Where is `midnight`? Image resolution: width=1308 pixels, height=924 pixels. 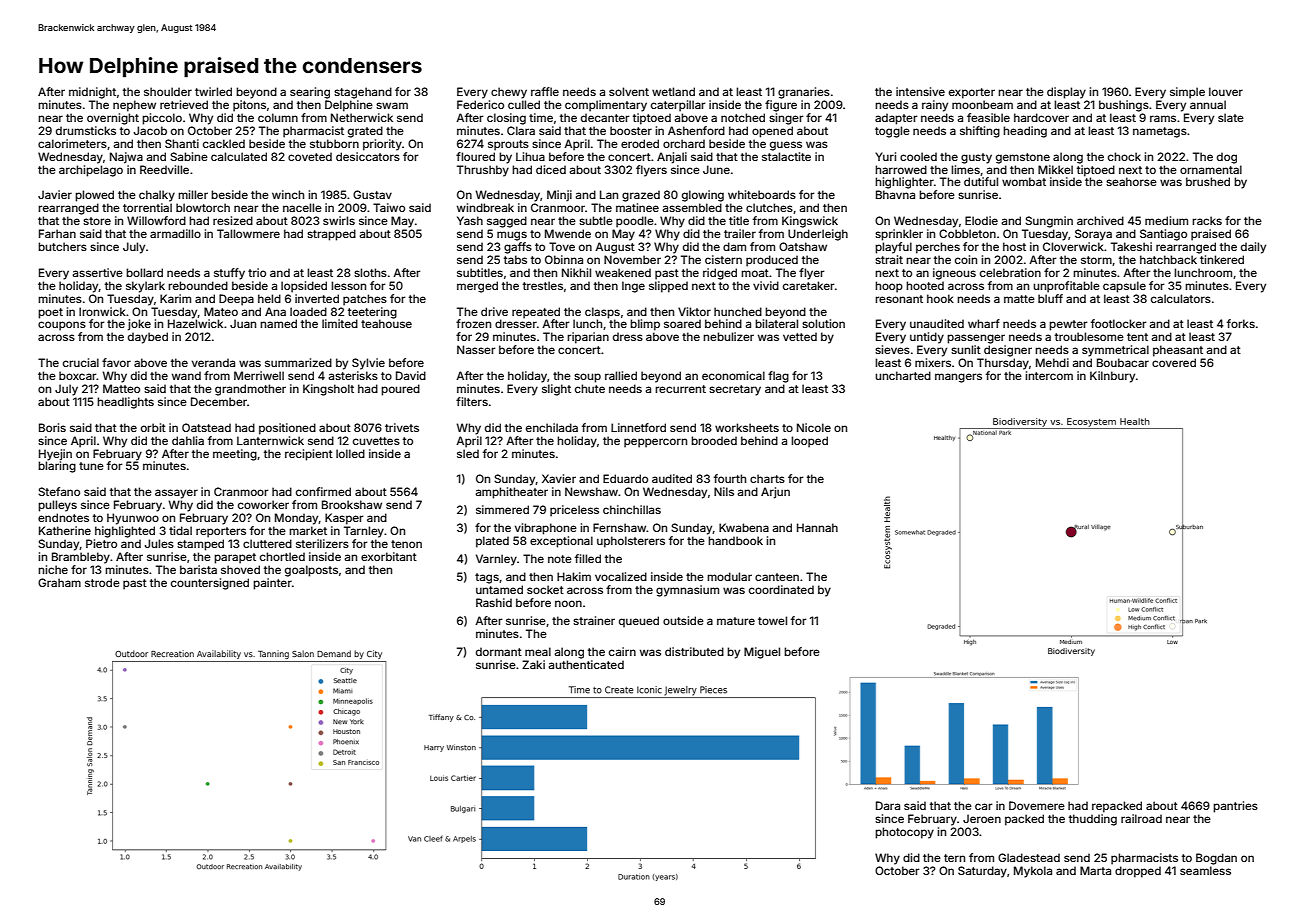 midnight is located at coordinates (92, 93).
